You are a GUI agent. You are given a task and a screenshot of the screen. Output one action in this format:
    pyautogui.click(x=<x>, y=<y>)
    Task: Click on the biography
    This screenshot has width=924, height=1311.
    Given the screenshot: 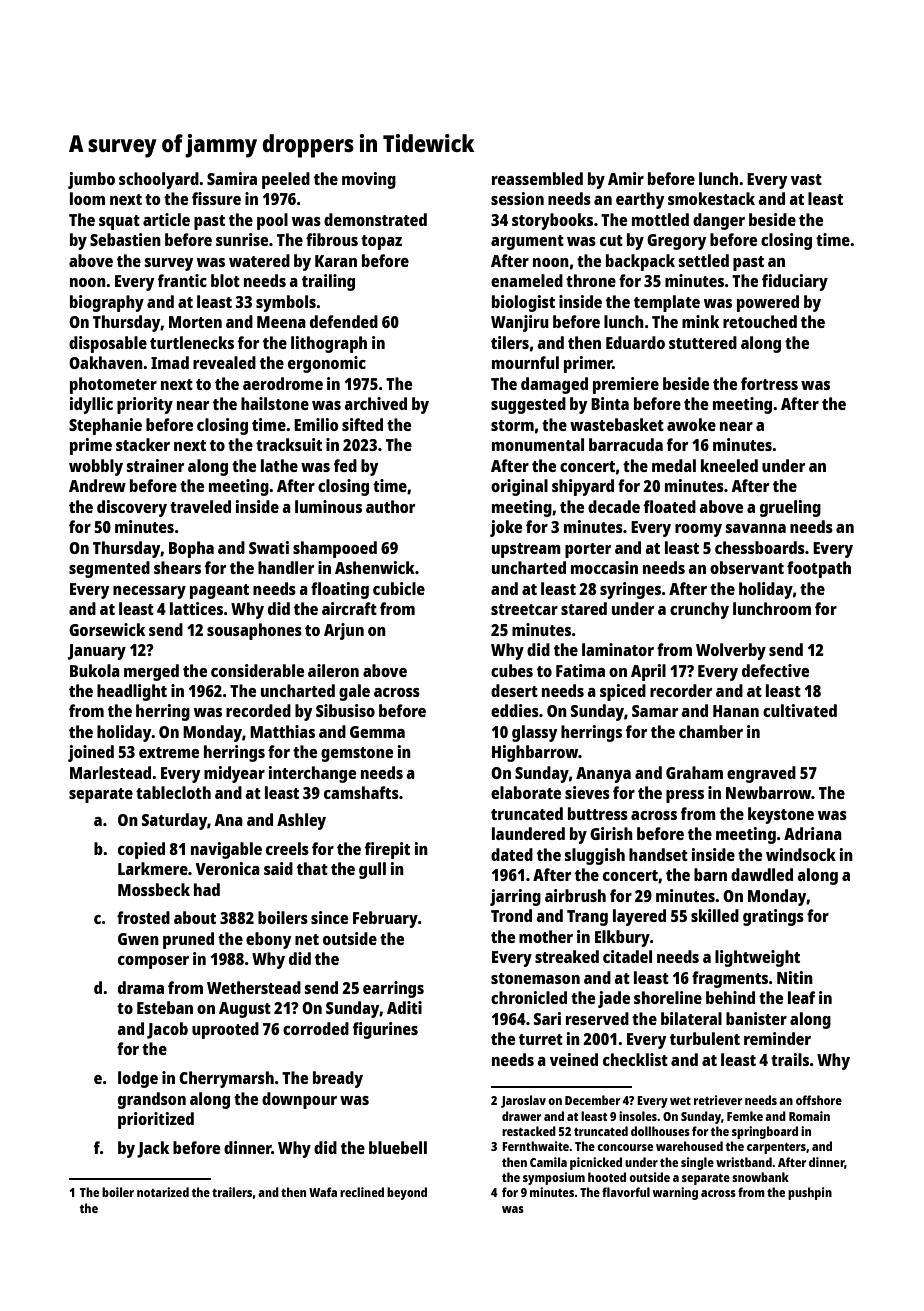 What is the action you would take?
    pyautogui.click(x=107, y=303)
